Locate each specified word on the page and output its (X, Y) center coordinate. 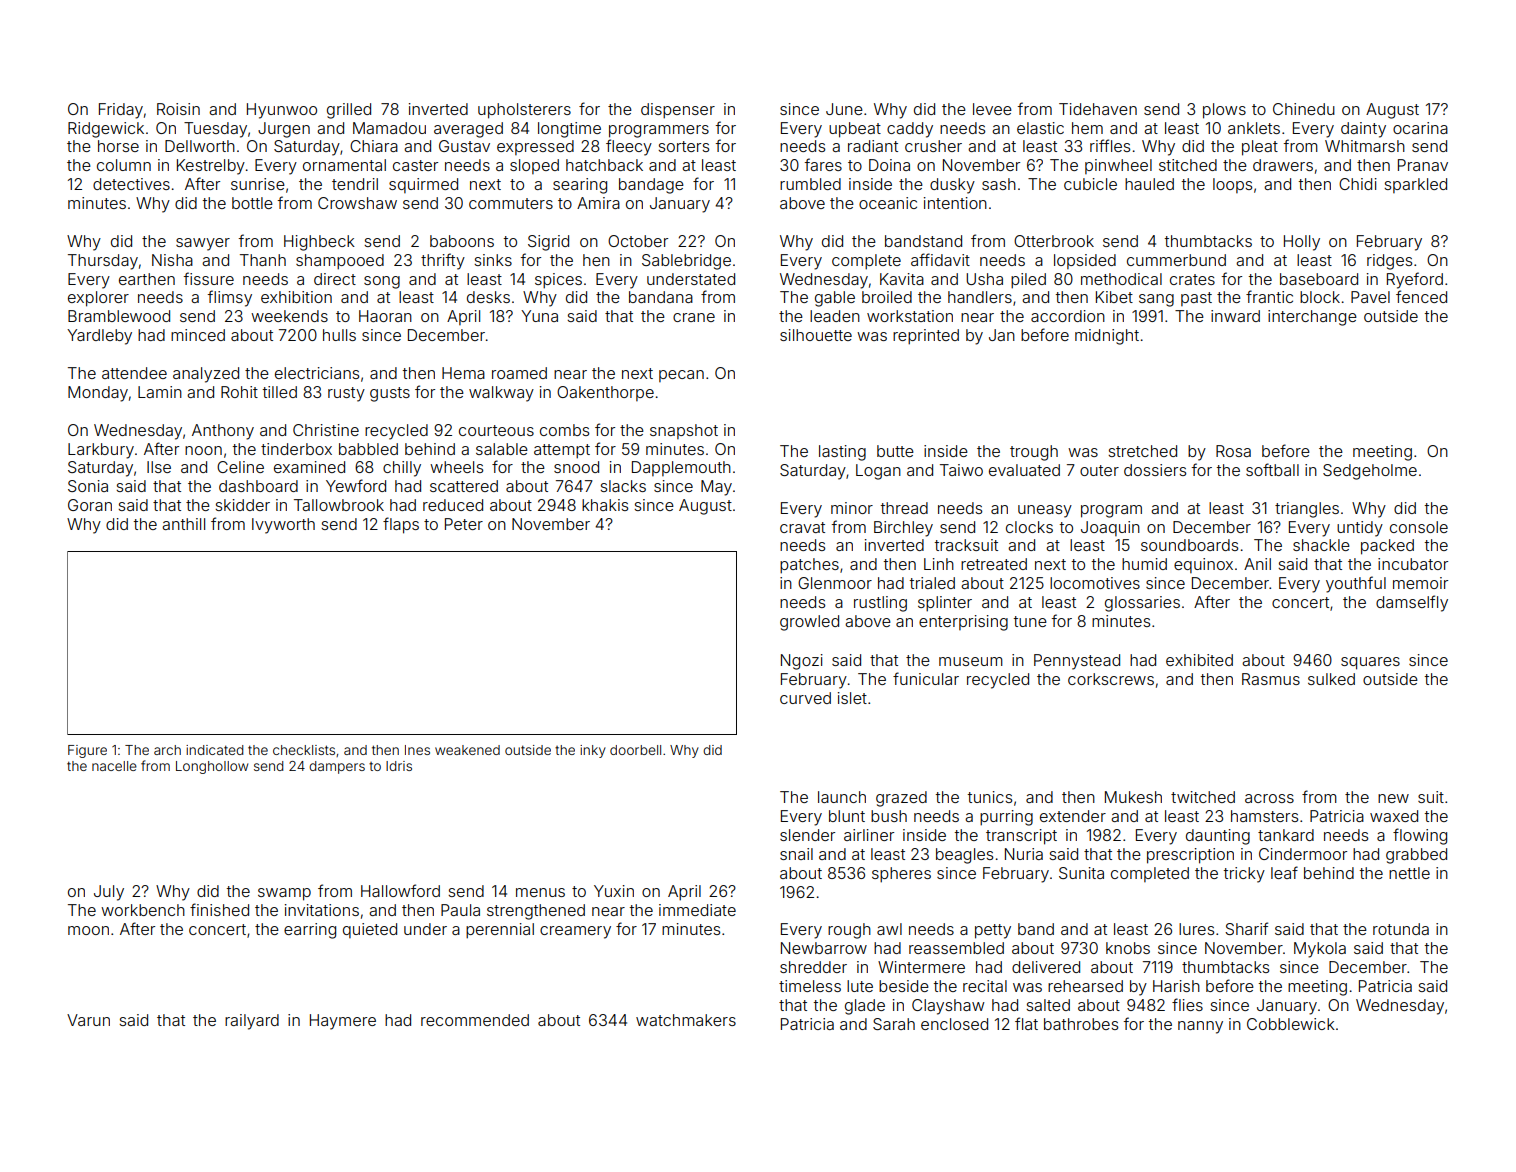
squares (1370, 663)
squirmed (423, 185)
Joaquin (1110, 528)
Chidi (1358, 184)
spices (558, 281)
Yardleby (99, 337)
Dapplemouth (681, 468)
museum (971, 661)
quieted (370, 930)
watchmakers (686, 1020)
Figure (87, 751)
